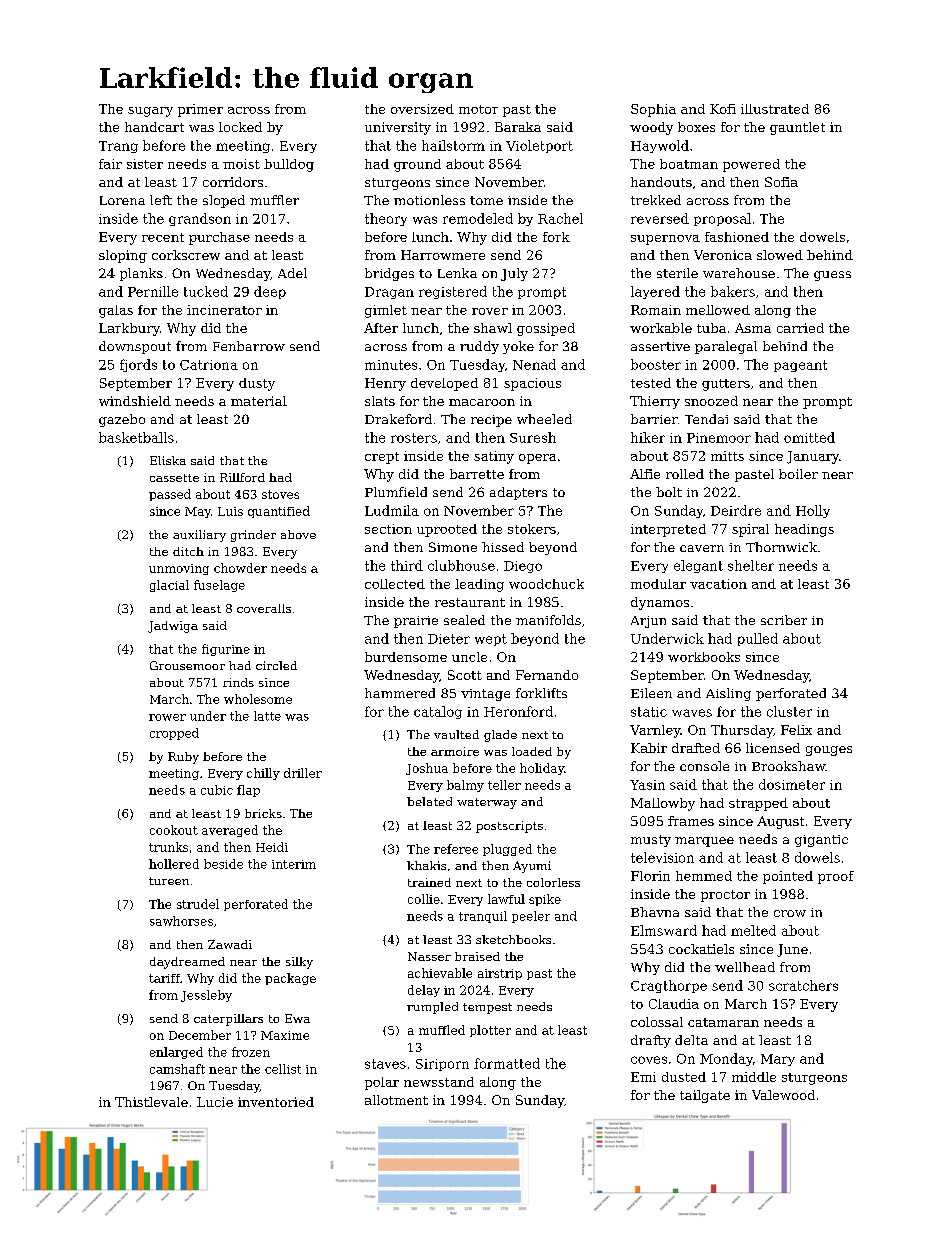 This page has height=1233, width=952. What do you see at coordinates (392, 510) in the page?
I see `Ludmila` at bounding box center [392, 510].
